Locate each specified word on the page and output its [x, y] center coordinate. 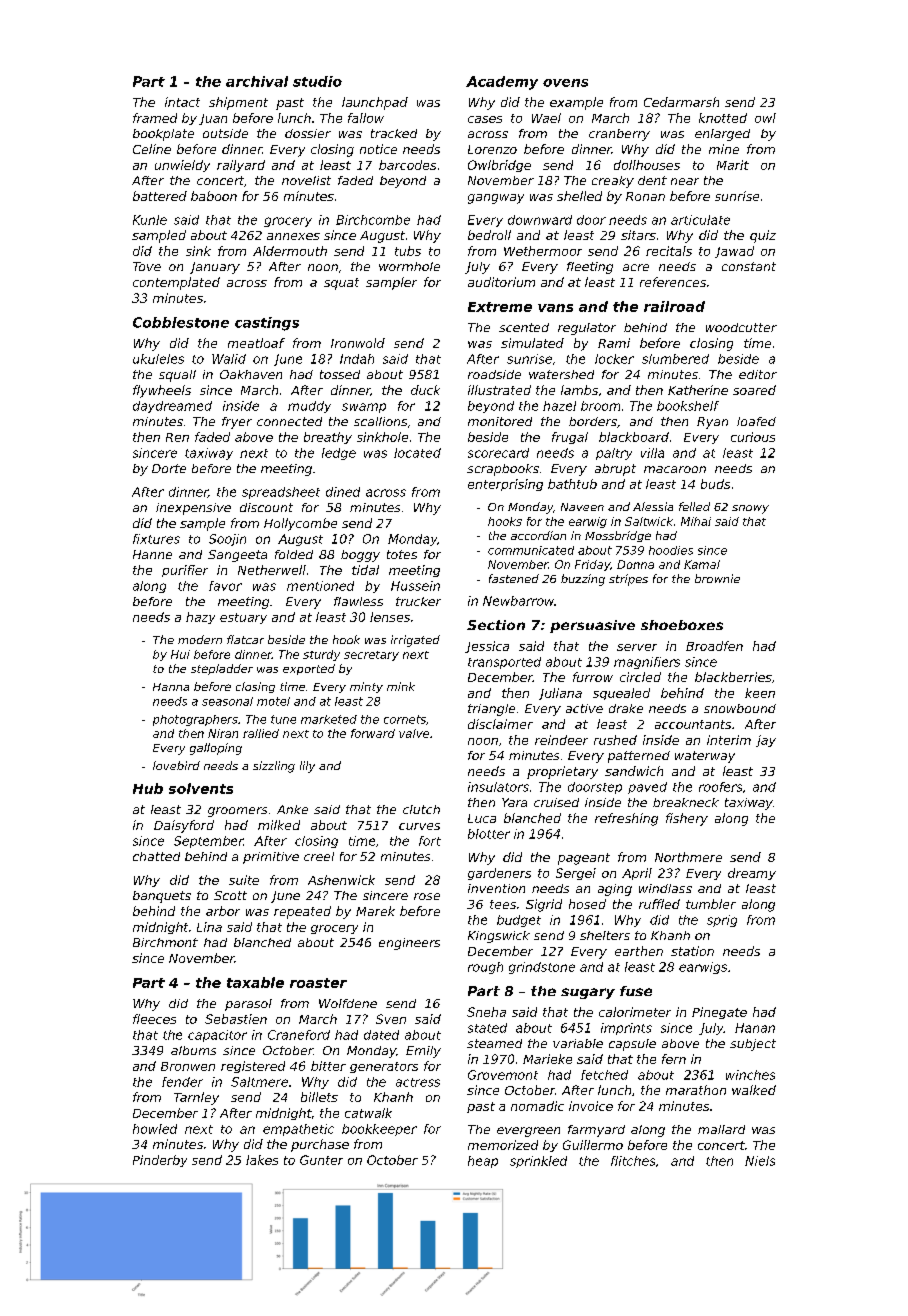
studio [317, 81]
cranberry [619, 135]
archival [257, 81]
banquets [162, 897]
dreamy [752, 874]
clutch [421, 809]
